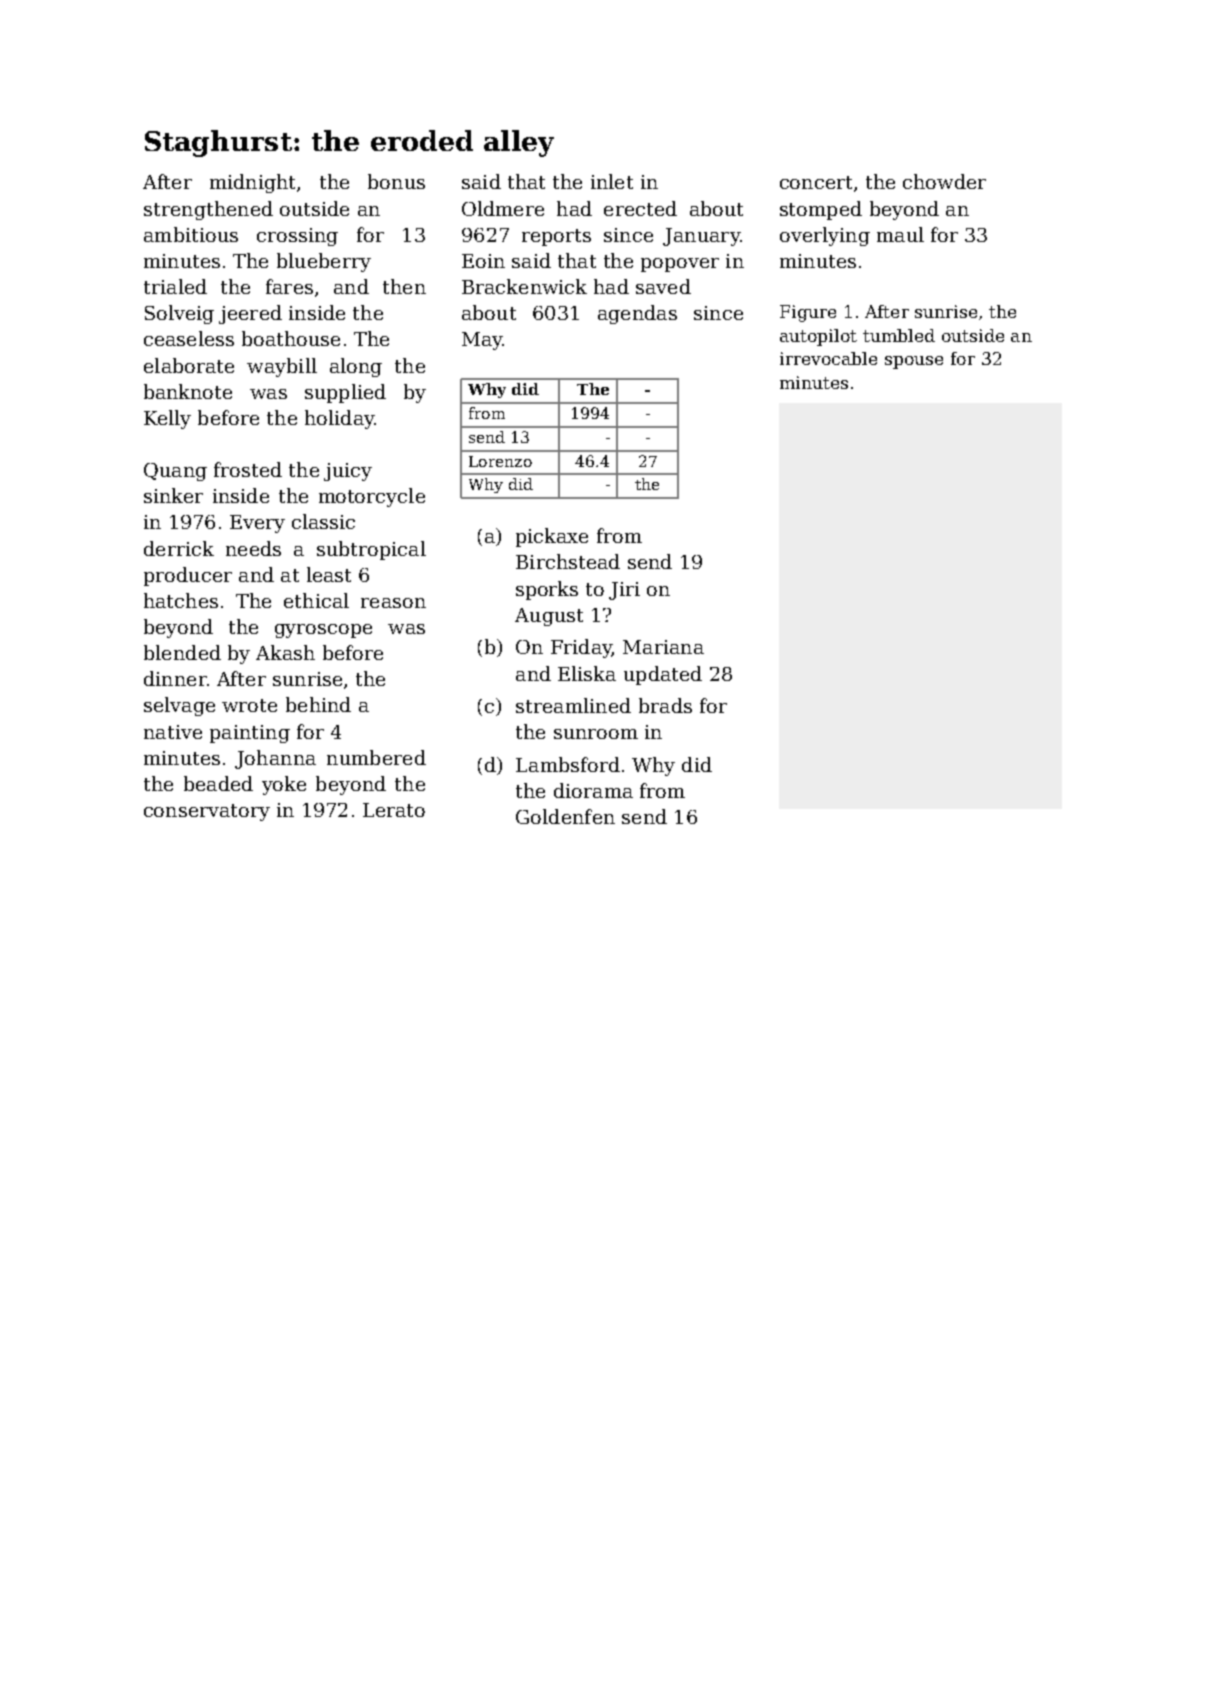 This page has height=1704, width=1205. Describe the element at coordinates (339, 419) in the page. I see `holiday` at that location.
